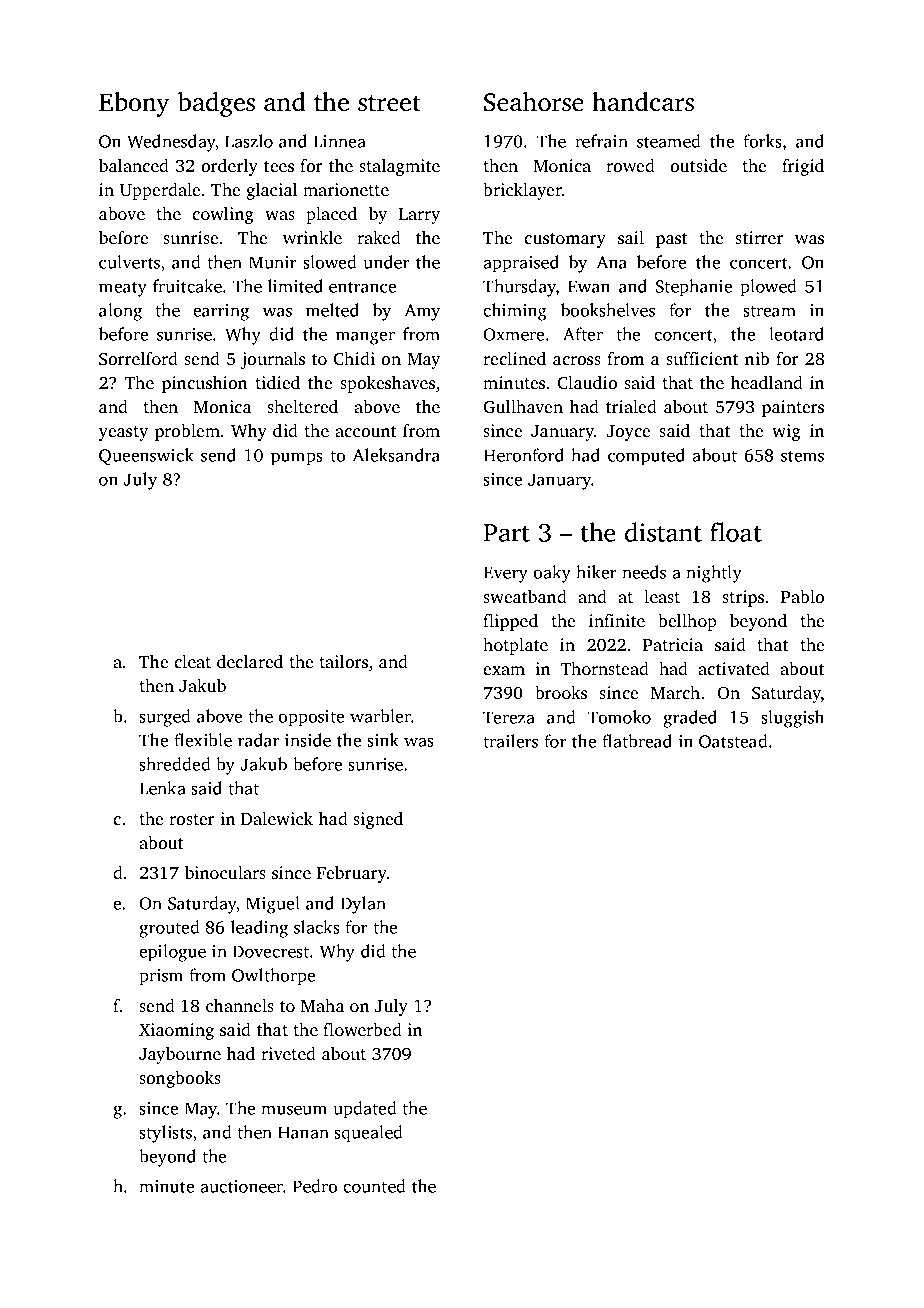 Image resolution: width=924 pixels, height=1308 pixels. What do you see at coordinates (506, 533) in the screenshot?
I see `Part` at bounding box center [506, 533].
